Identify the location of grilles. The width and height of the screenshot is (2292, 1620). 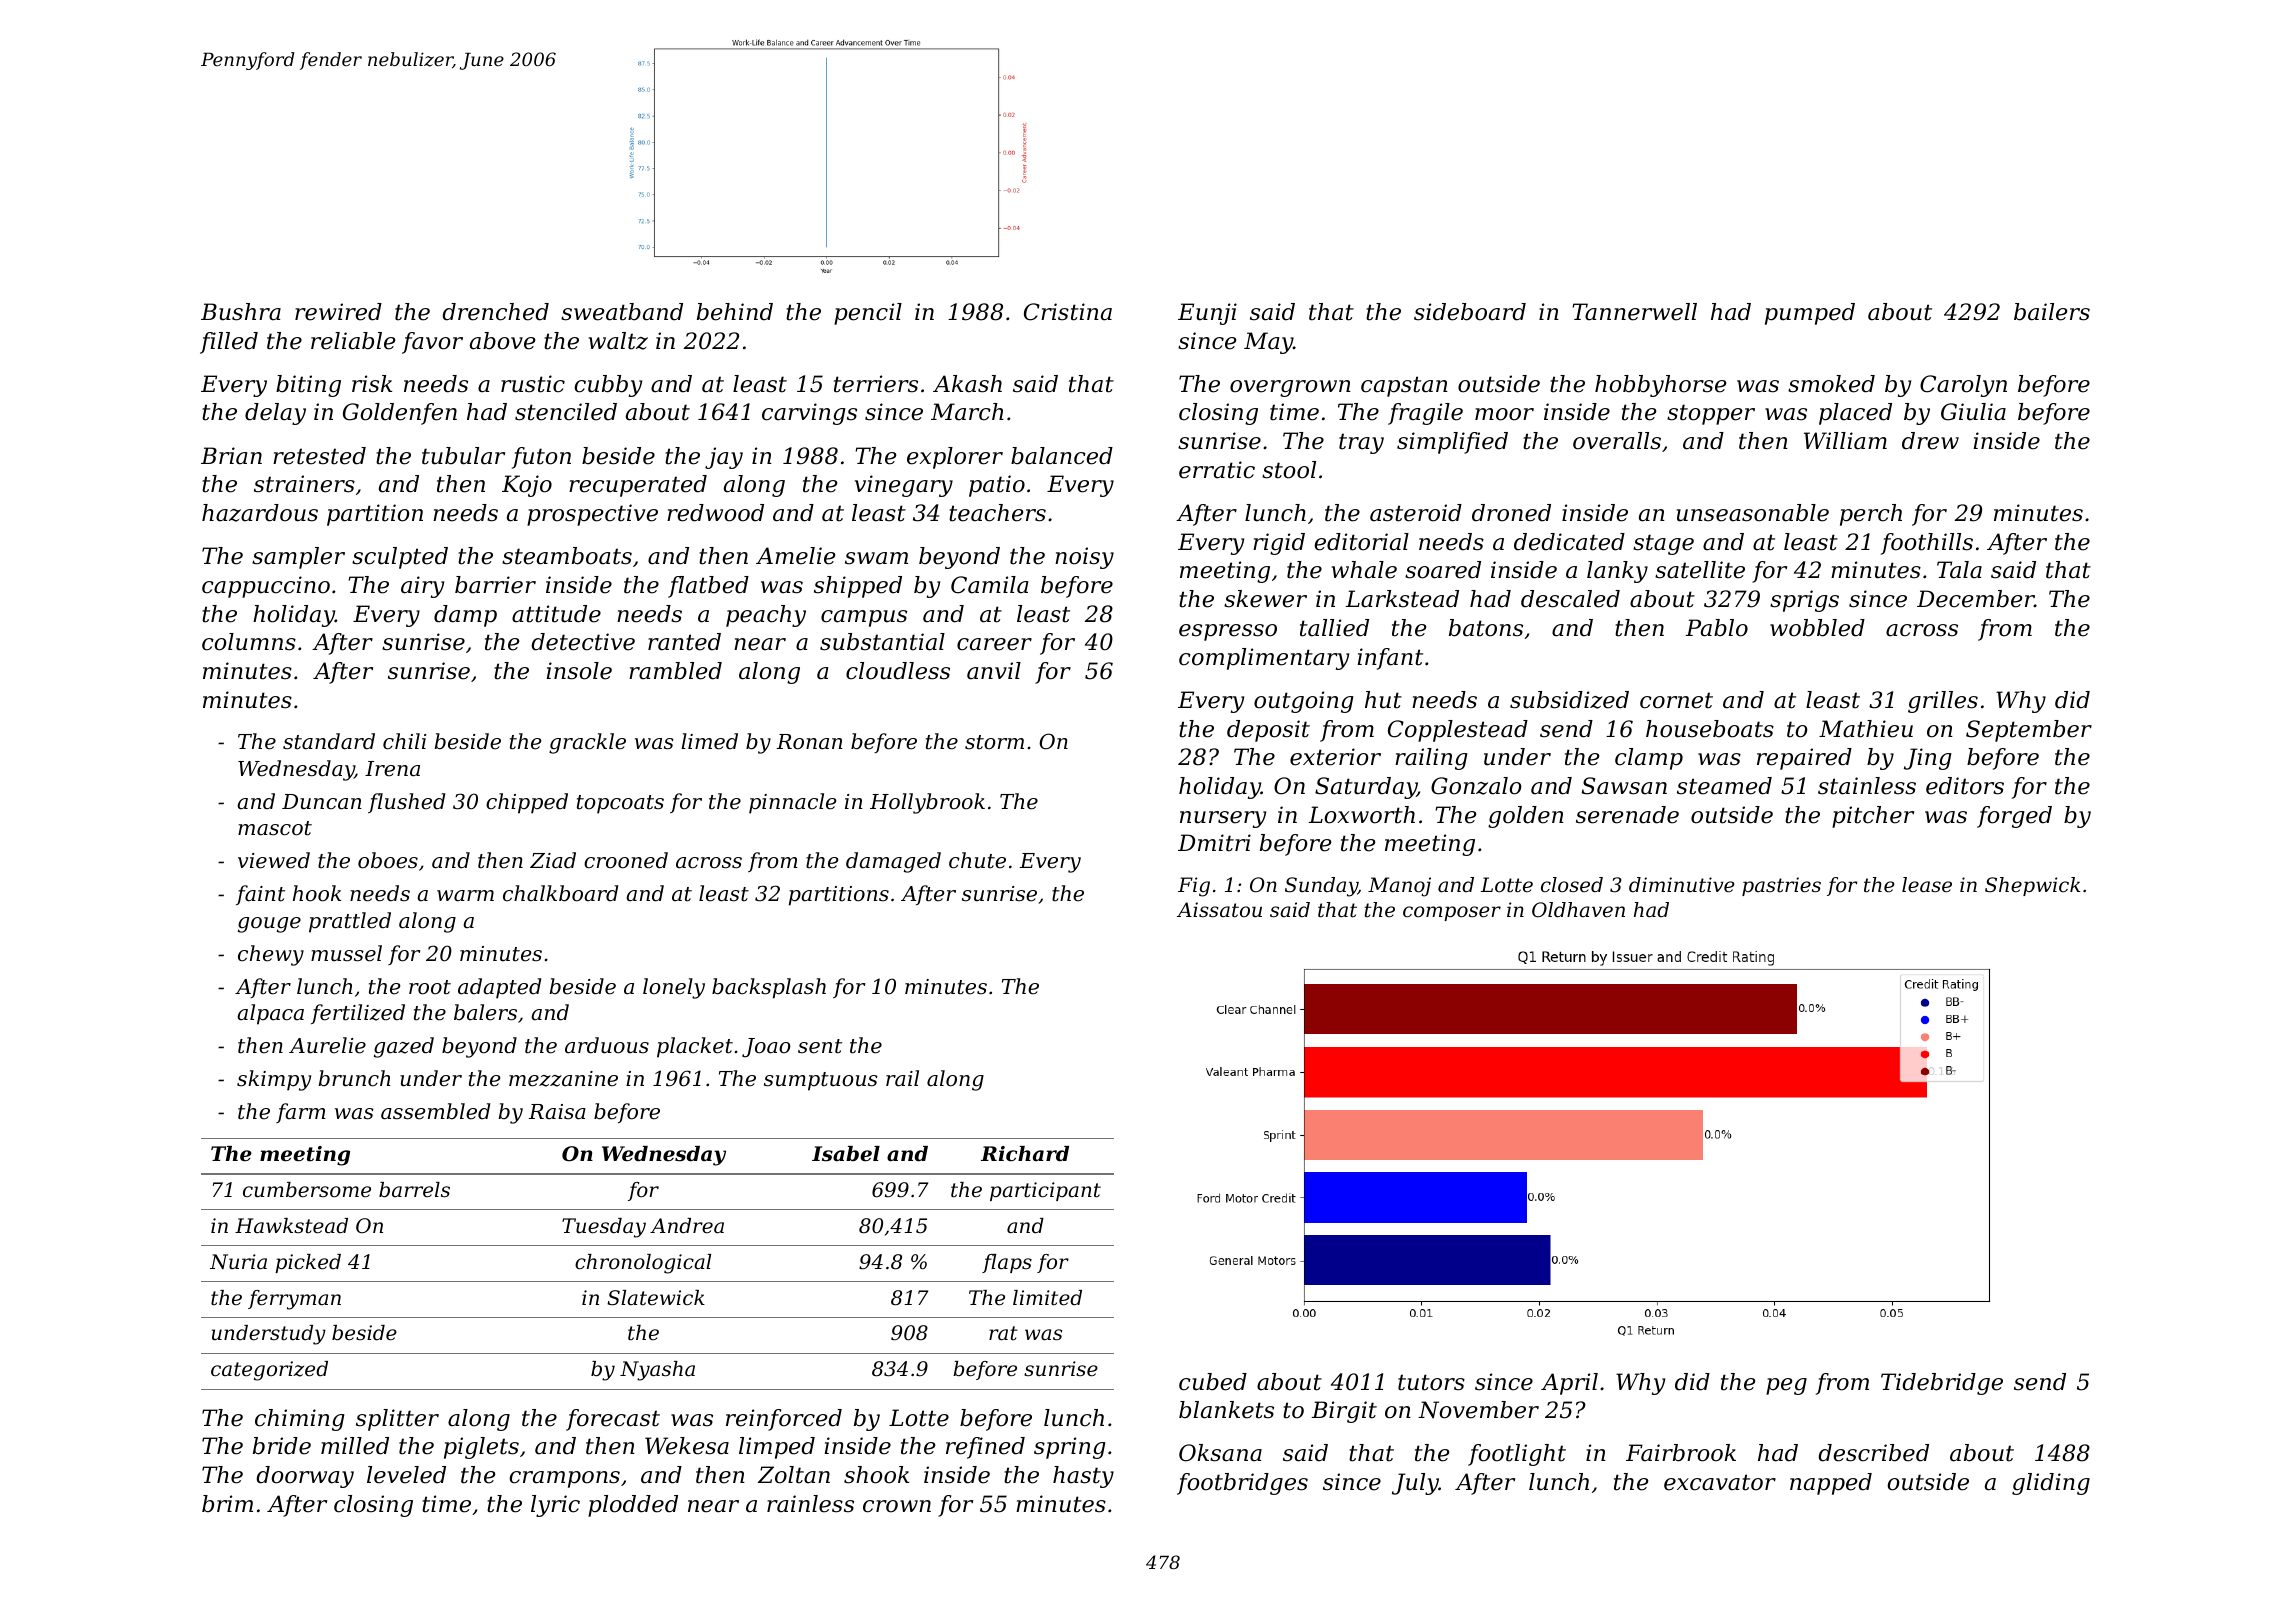
(1943, 702).
